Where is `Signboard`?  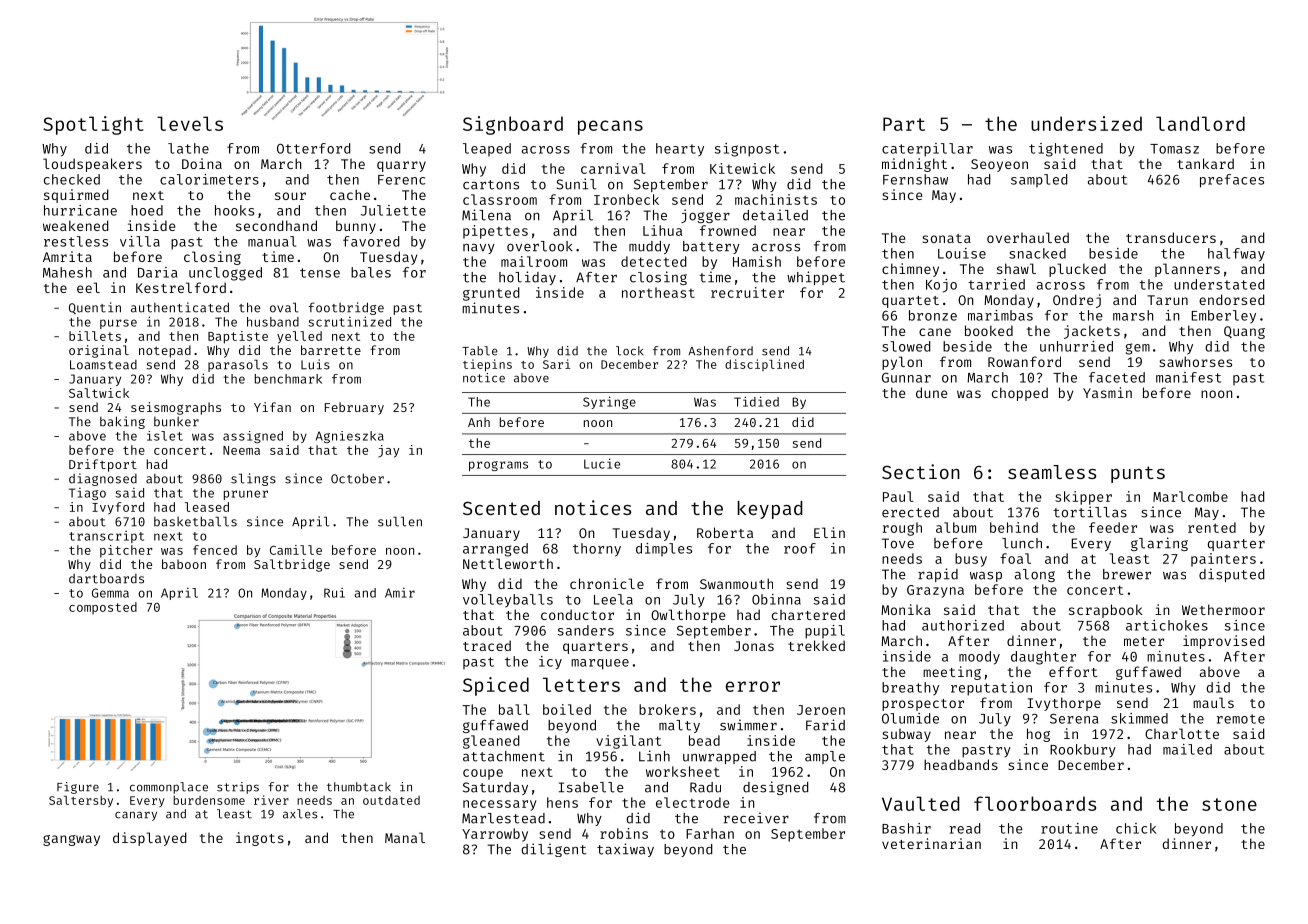 Signboard is located at coordinates (513, 125).
